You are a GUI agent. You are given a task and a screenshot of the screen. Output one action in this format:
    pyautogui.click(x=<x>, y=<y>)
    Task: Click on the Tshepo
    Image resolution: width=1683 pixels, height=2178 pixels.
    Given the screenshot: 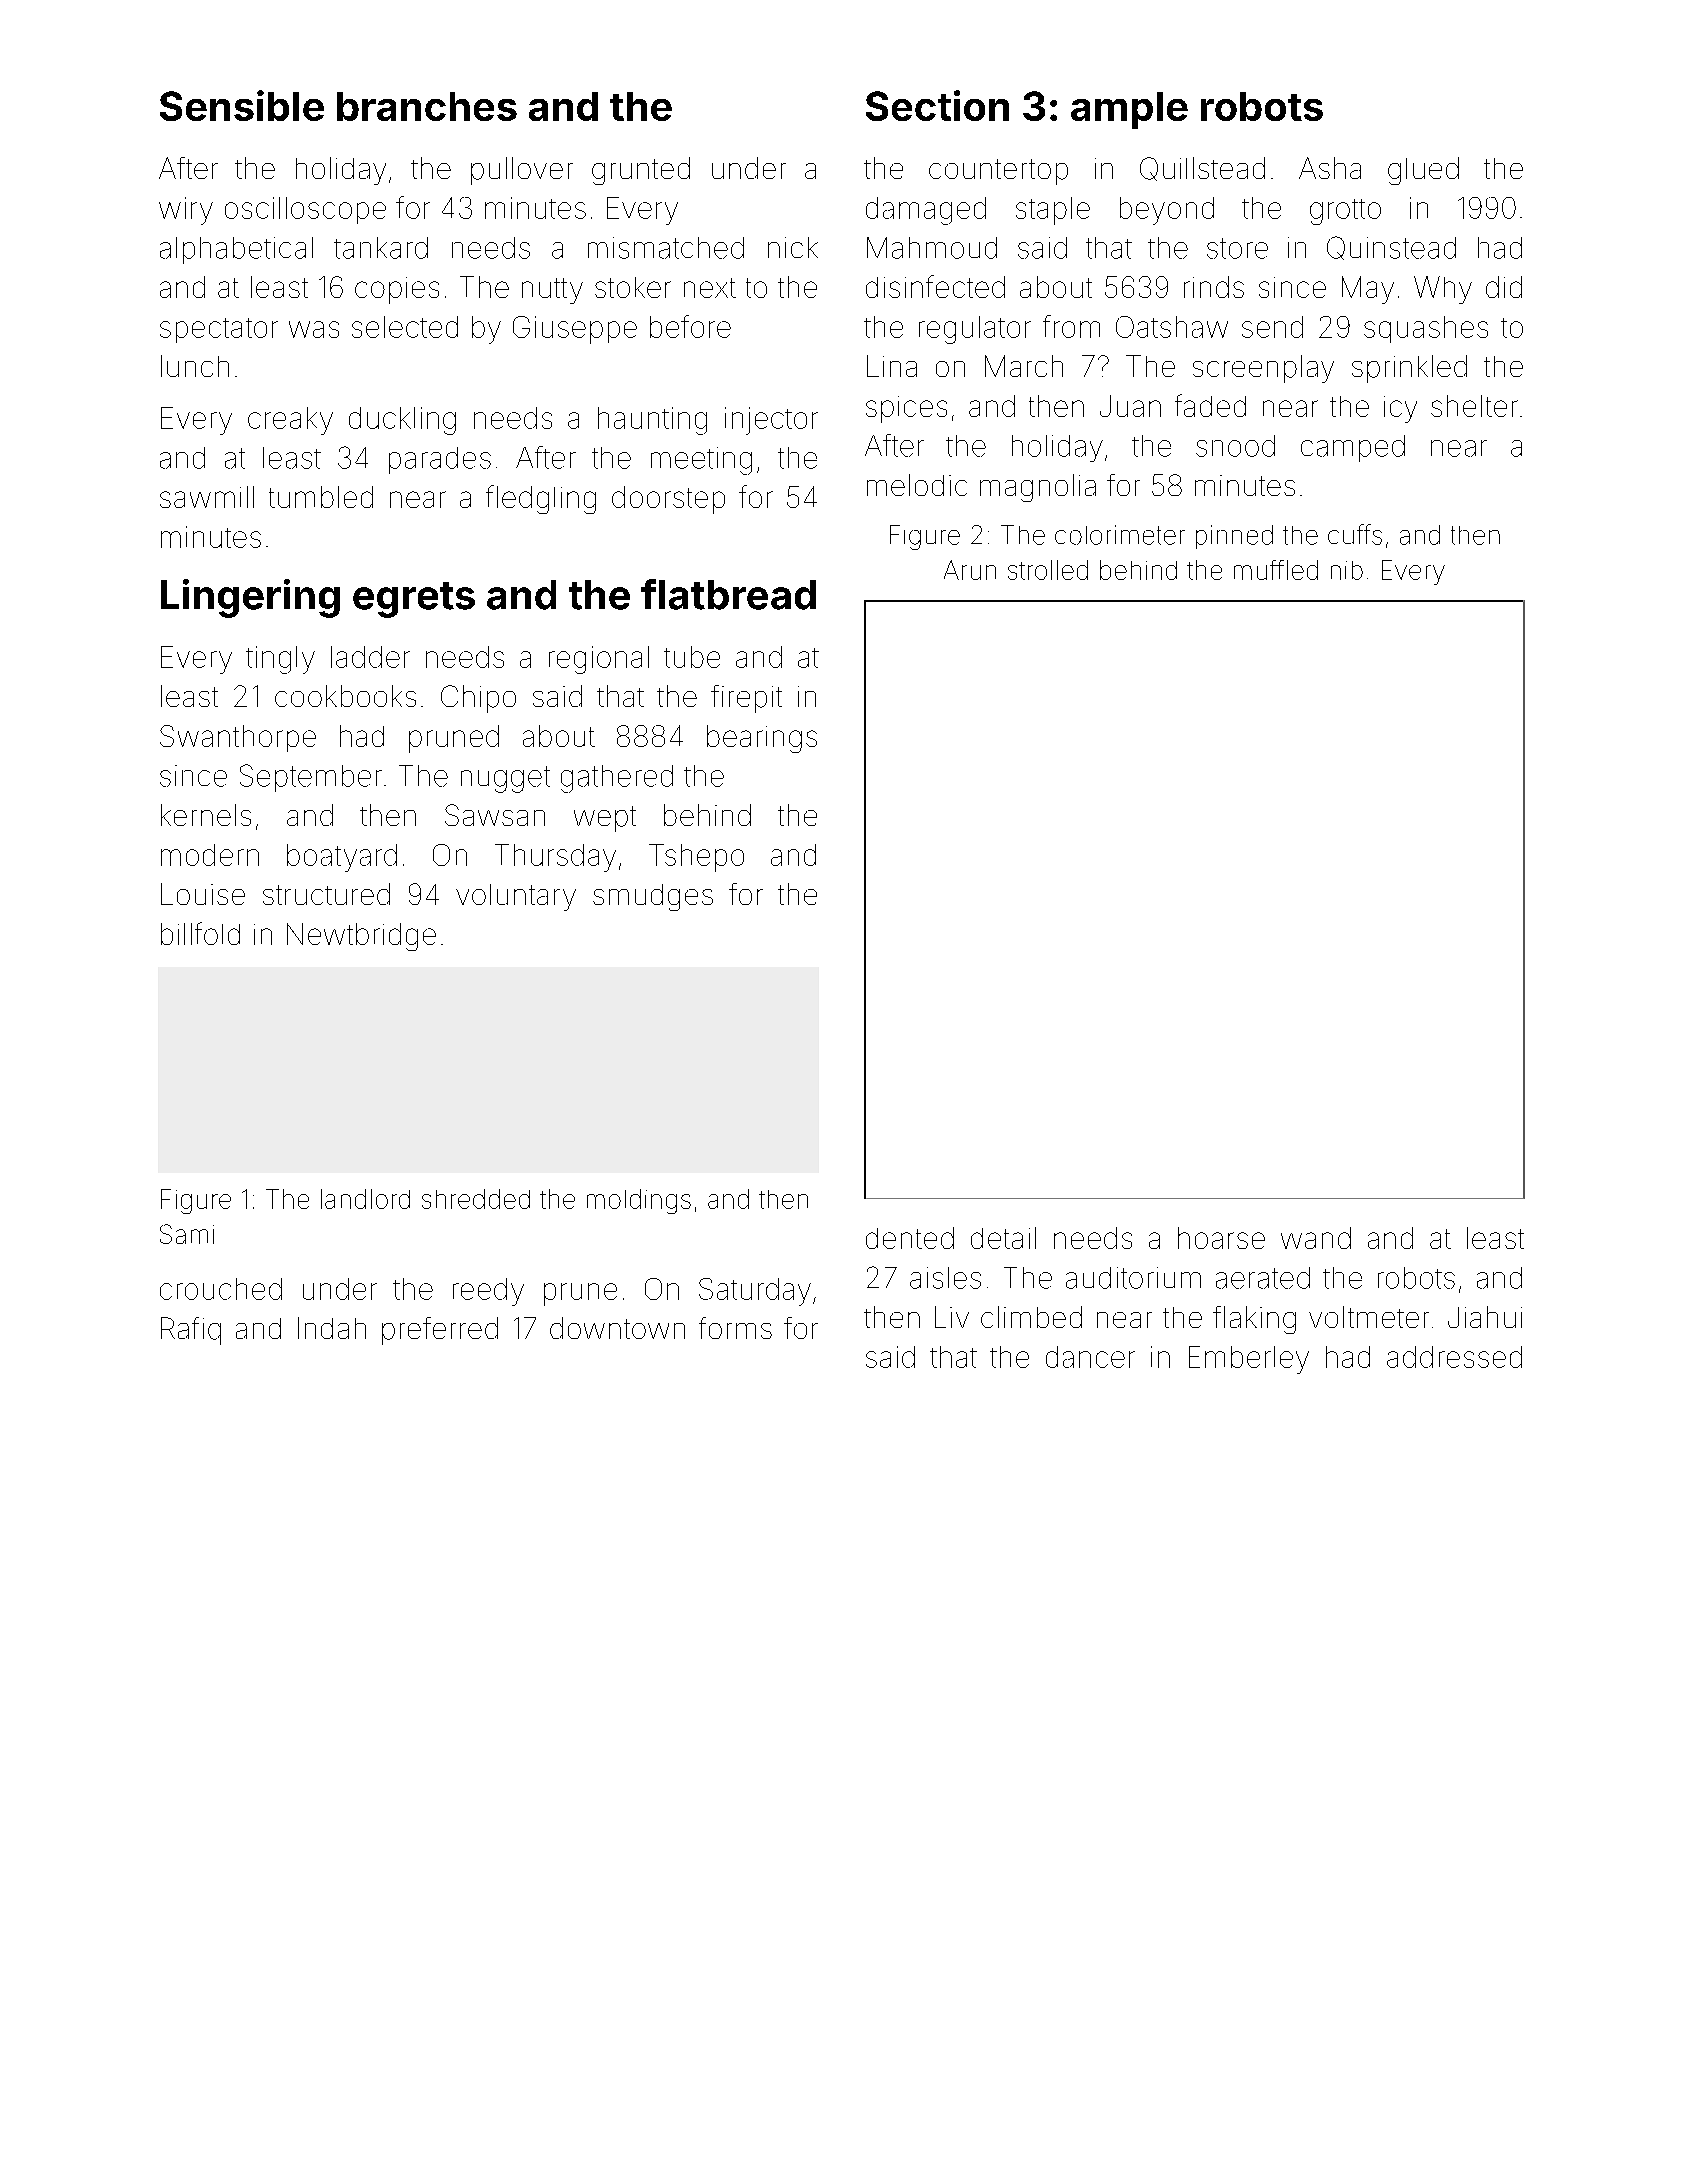 What is the action you would take?
    pyautogui.click(x=696, y=858)
